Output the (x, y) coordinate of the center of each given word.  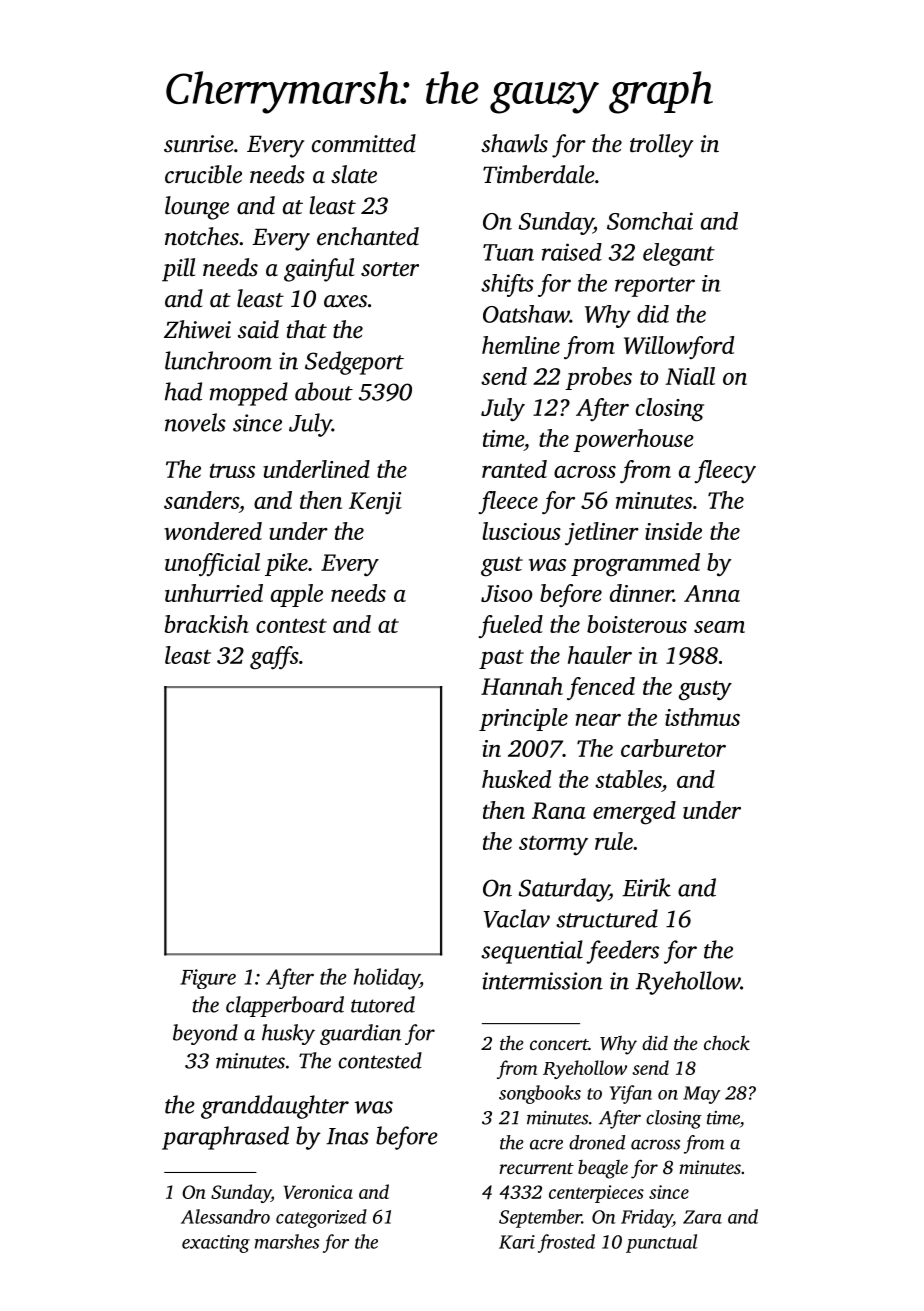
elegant (679, 254)
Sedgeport (354, 363)
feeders (622, 952)
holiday (387, 979)
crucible (203, 174)
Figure (208, 979)
